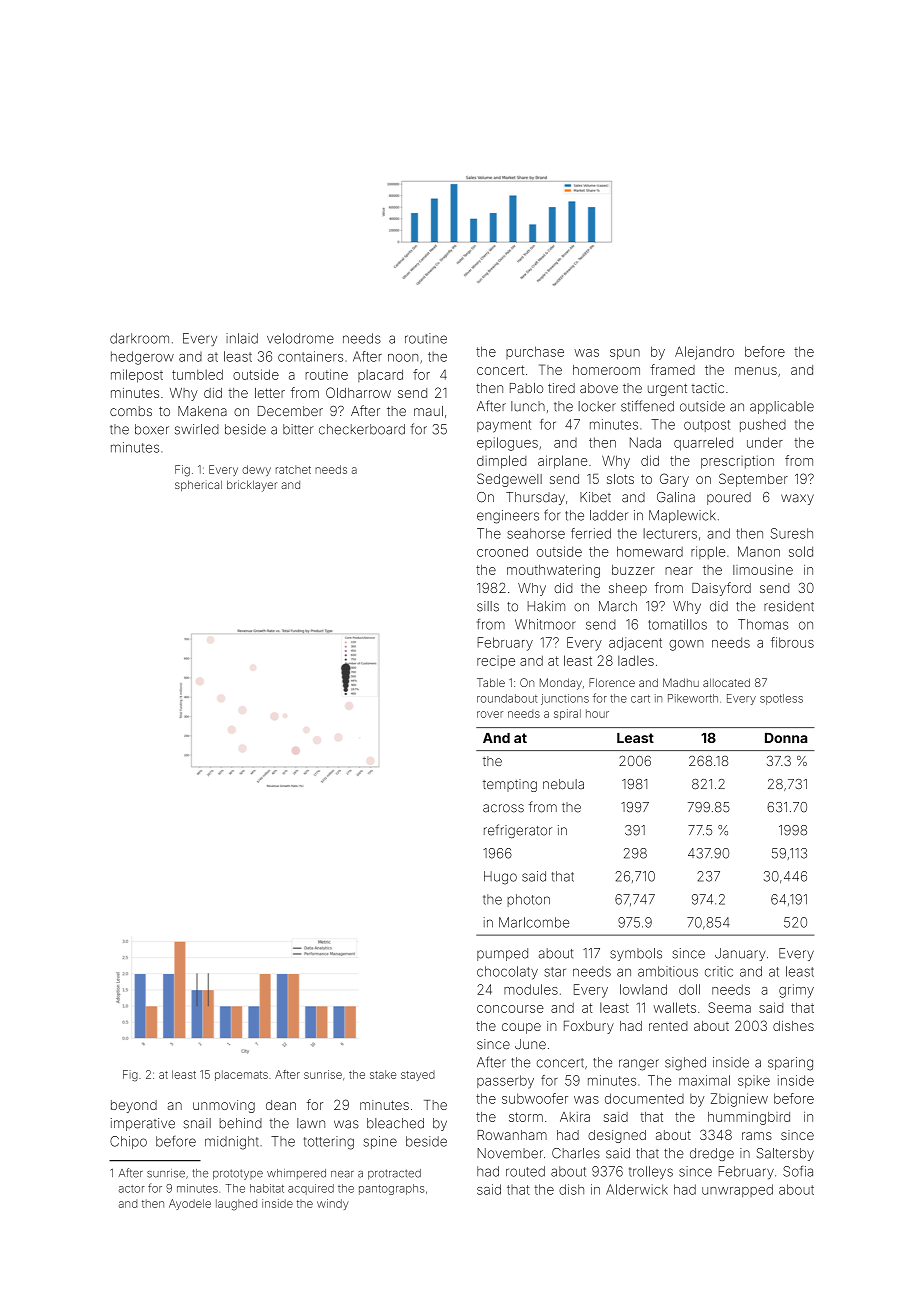  What do you see at coordinates (190, 1204) in the page?
I see `Ayodele` at bounding box center [190, 1204].
